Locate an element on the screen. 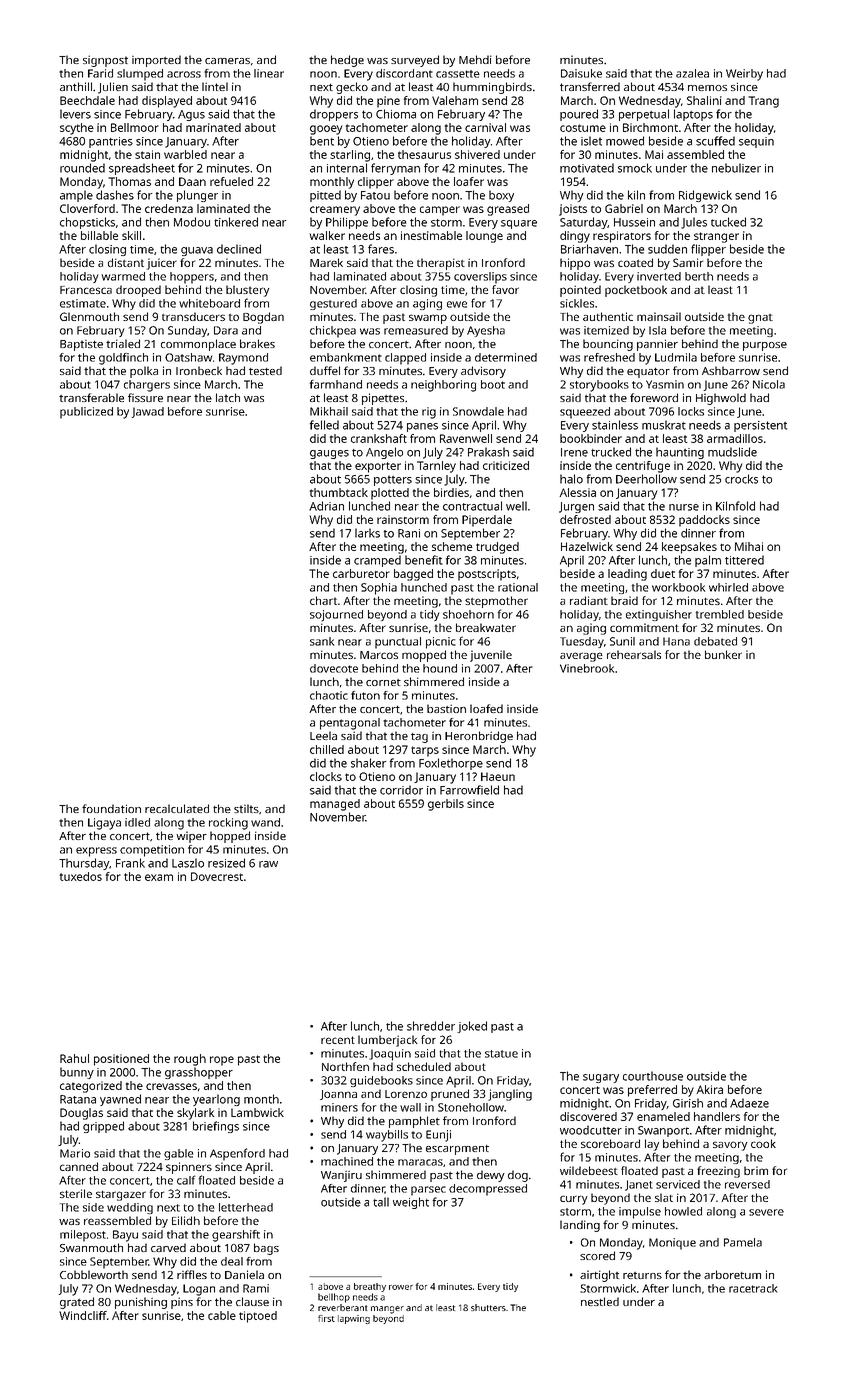 This screenshot has height=1400, width=849. signpost is located at coordinates (105, 61).
